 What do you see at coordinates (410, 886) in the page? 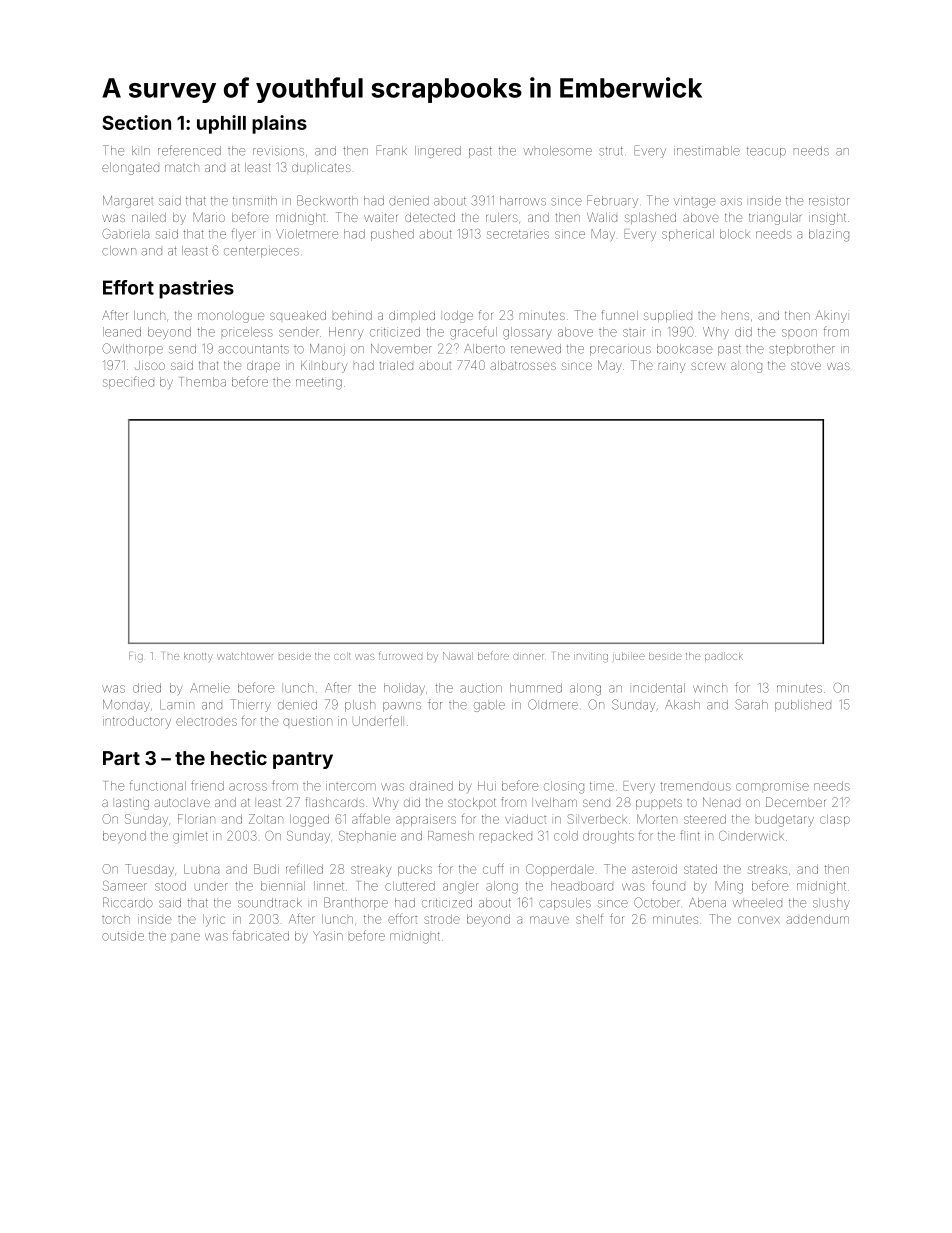
I see `cluttered` at bounding box center [410, 886].
